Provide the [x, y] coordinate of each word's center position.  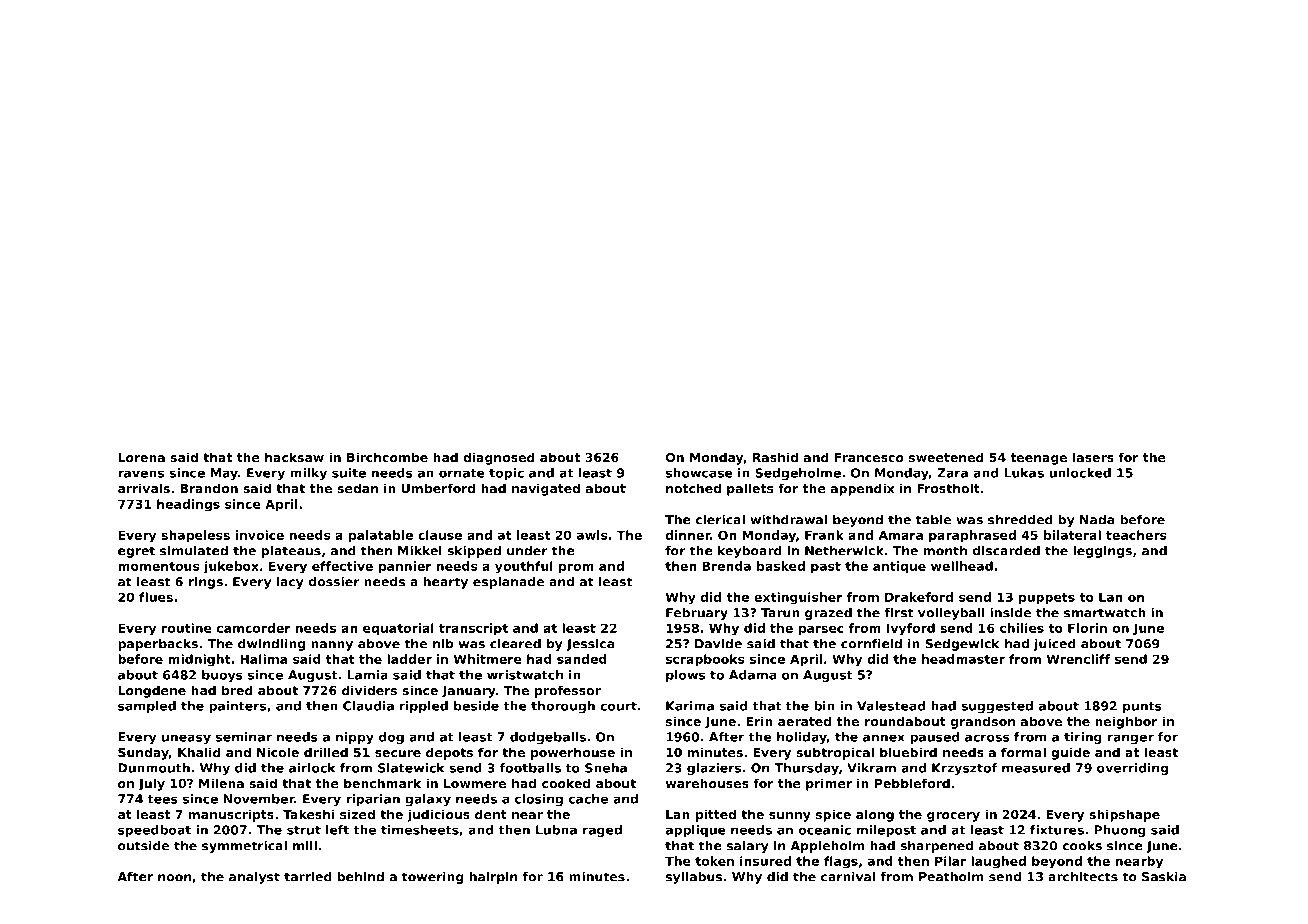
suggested [997, 707]
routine [187, 628]
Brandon [209, 488]
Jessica [590, 645]
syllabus [694, 878]
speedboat [154, 831]
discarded [1006, 551]
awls [592, 535]
